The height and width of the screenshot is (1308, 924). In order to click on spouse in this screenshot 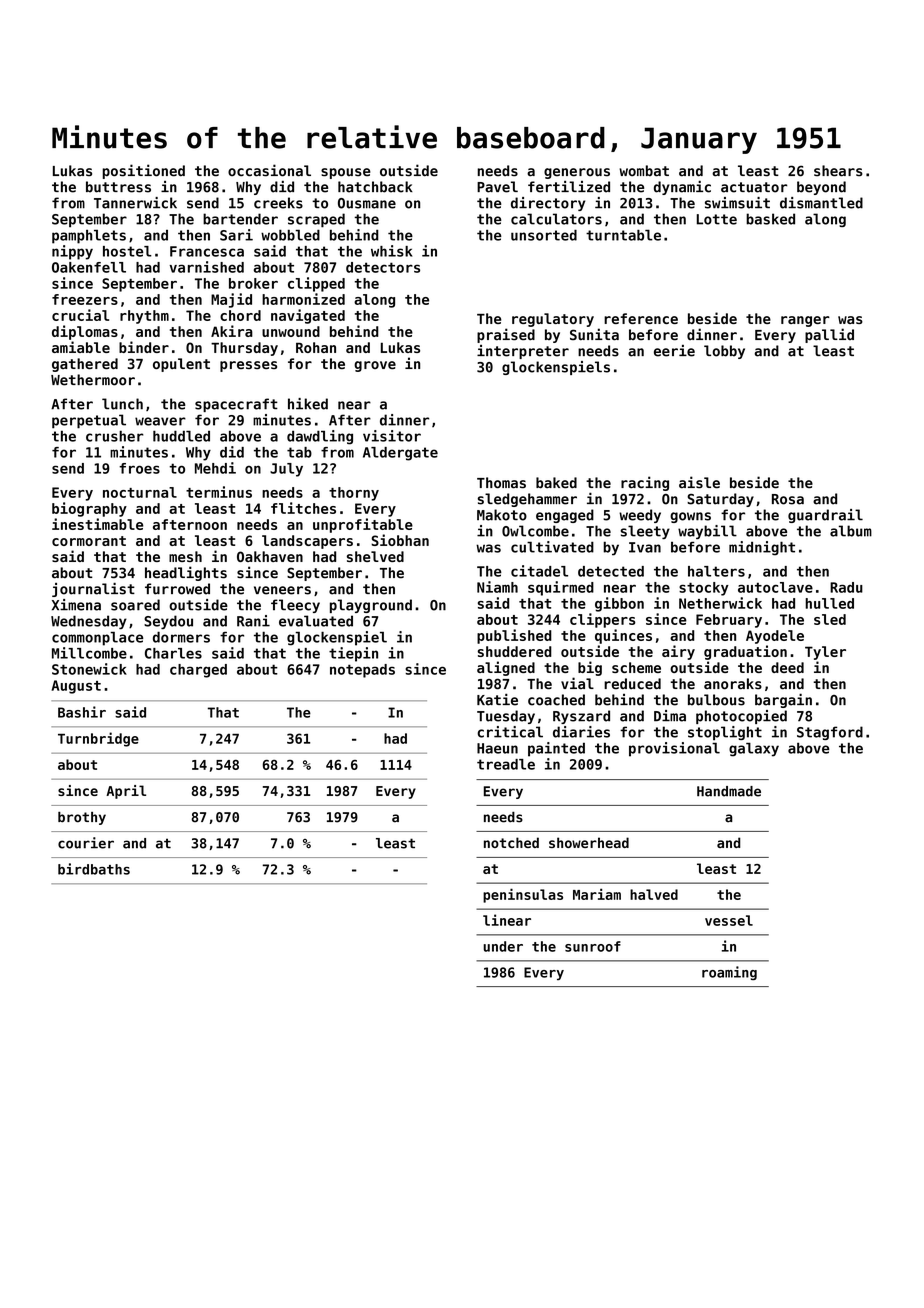, I will do `click(346, 173)`.
